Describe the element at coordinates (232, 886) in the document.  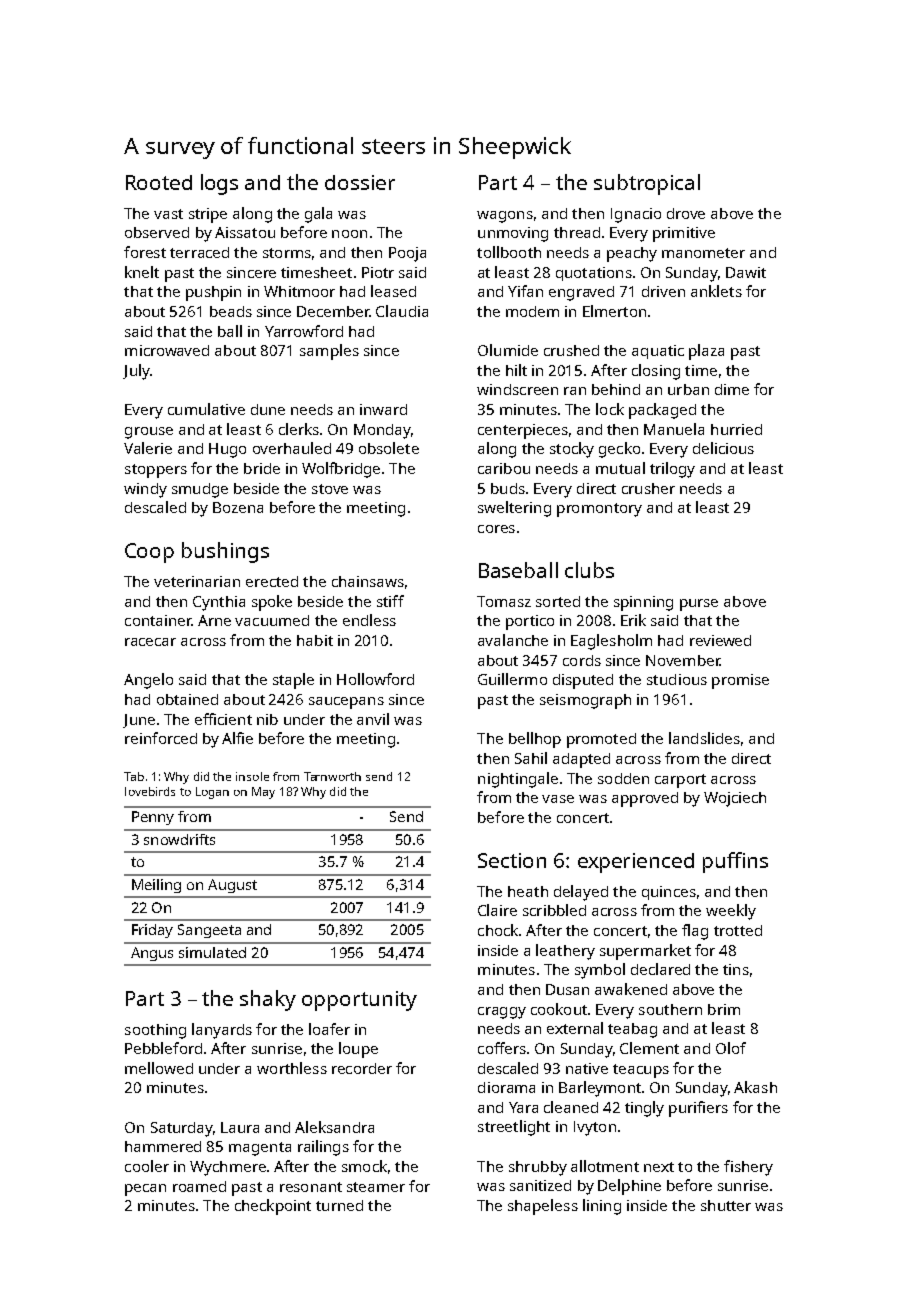
I see `August` at that location.
